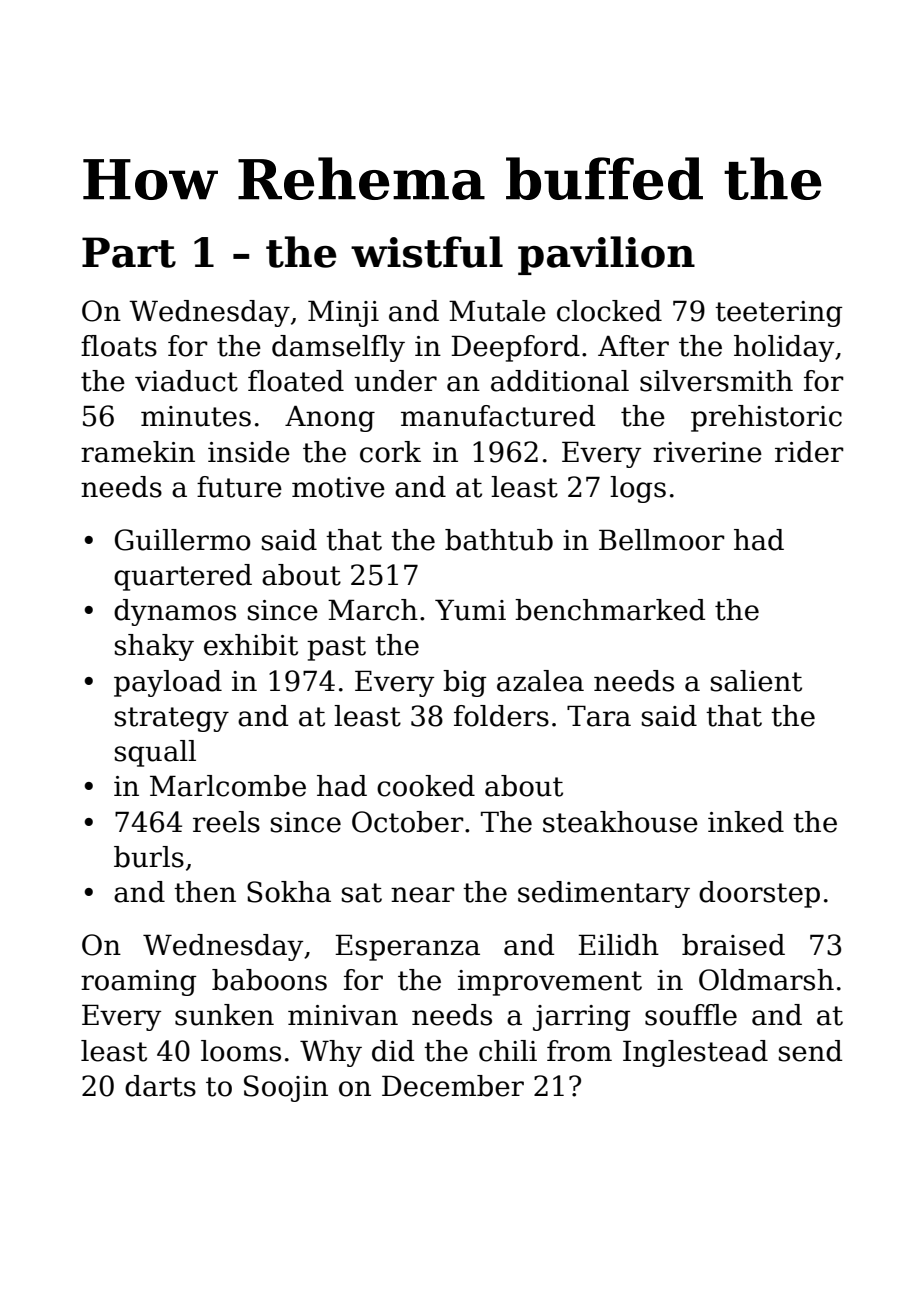 The width and height of the page is (924, 1311). What do you see at coordinates (606, 255) in the page?
I see `pavilion` at bounding box center [606, 255].
